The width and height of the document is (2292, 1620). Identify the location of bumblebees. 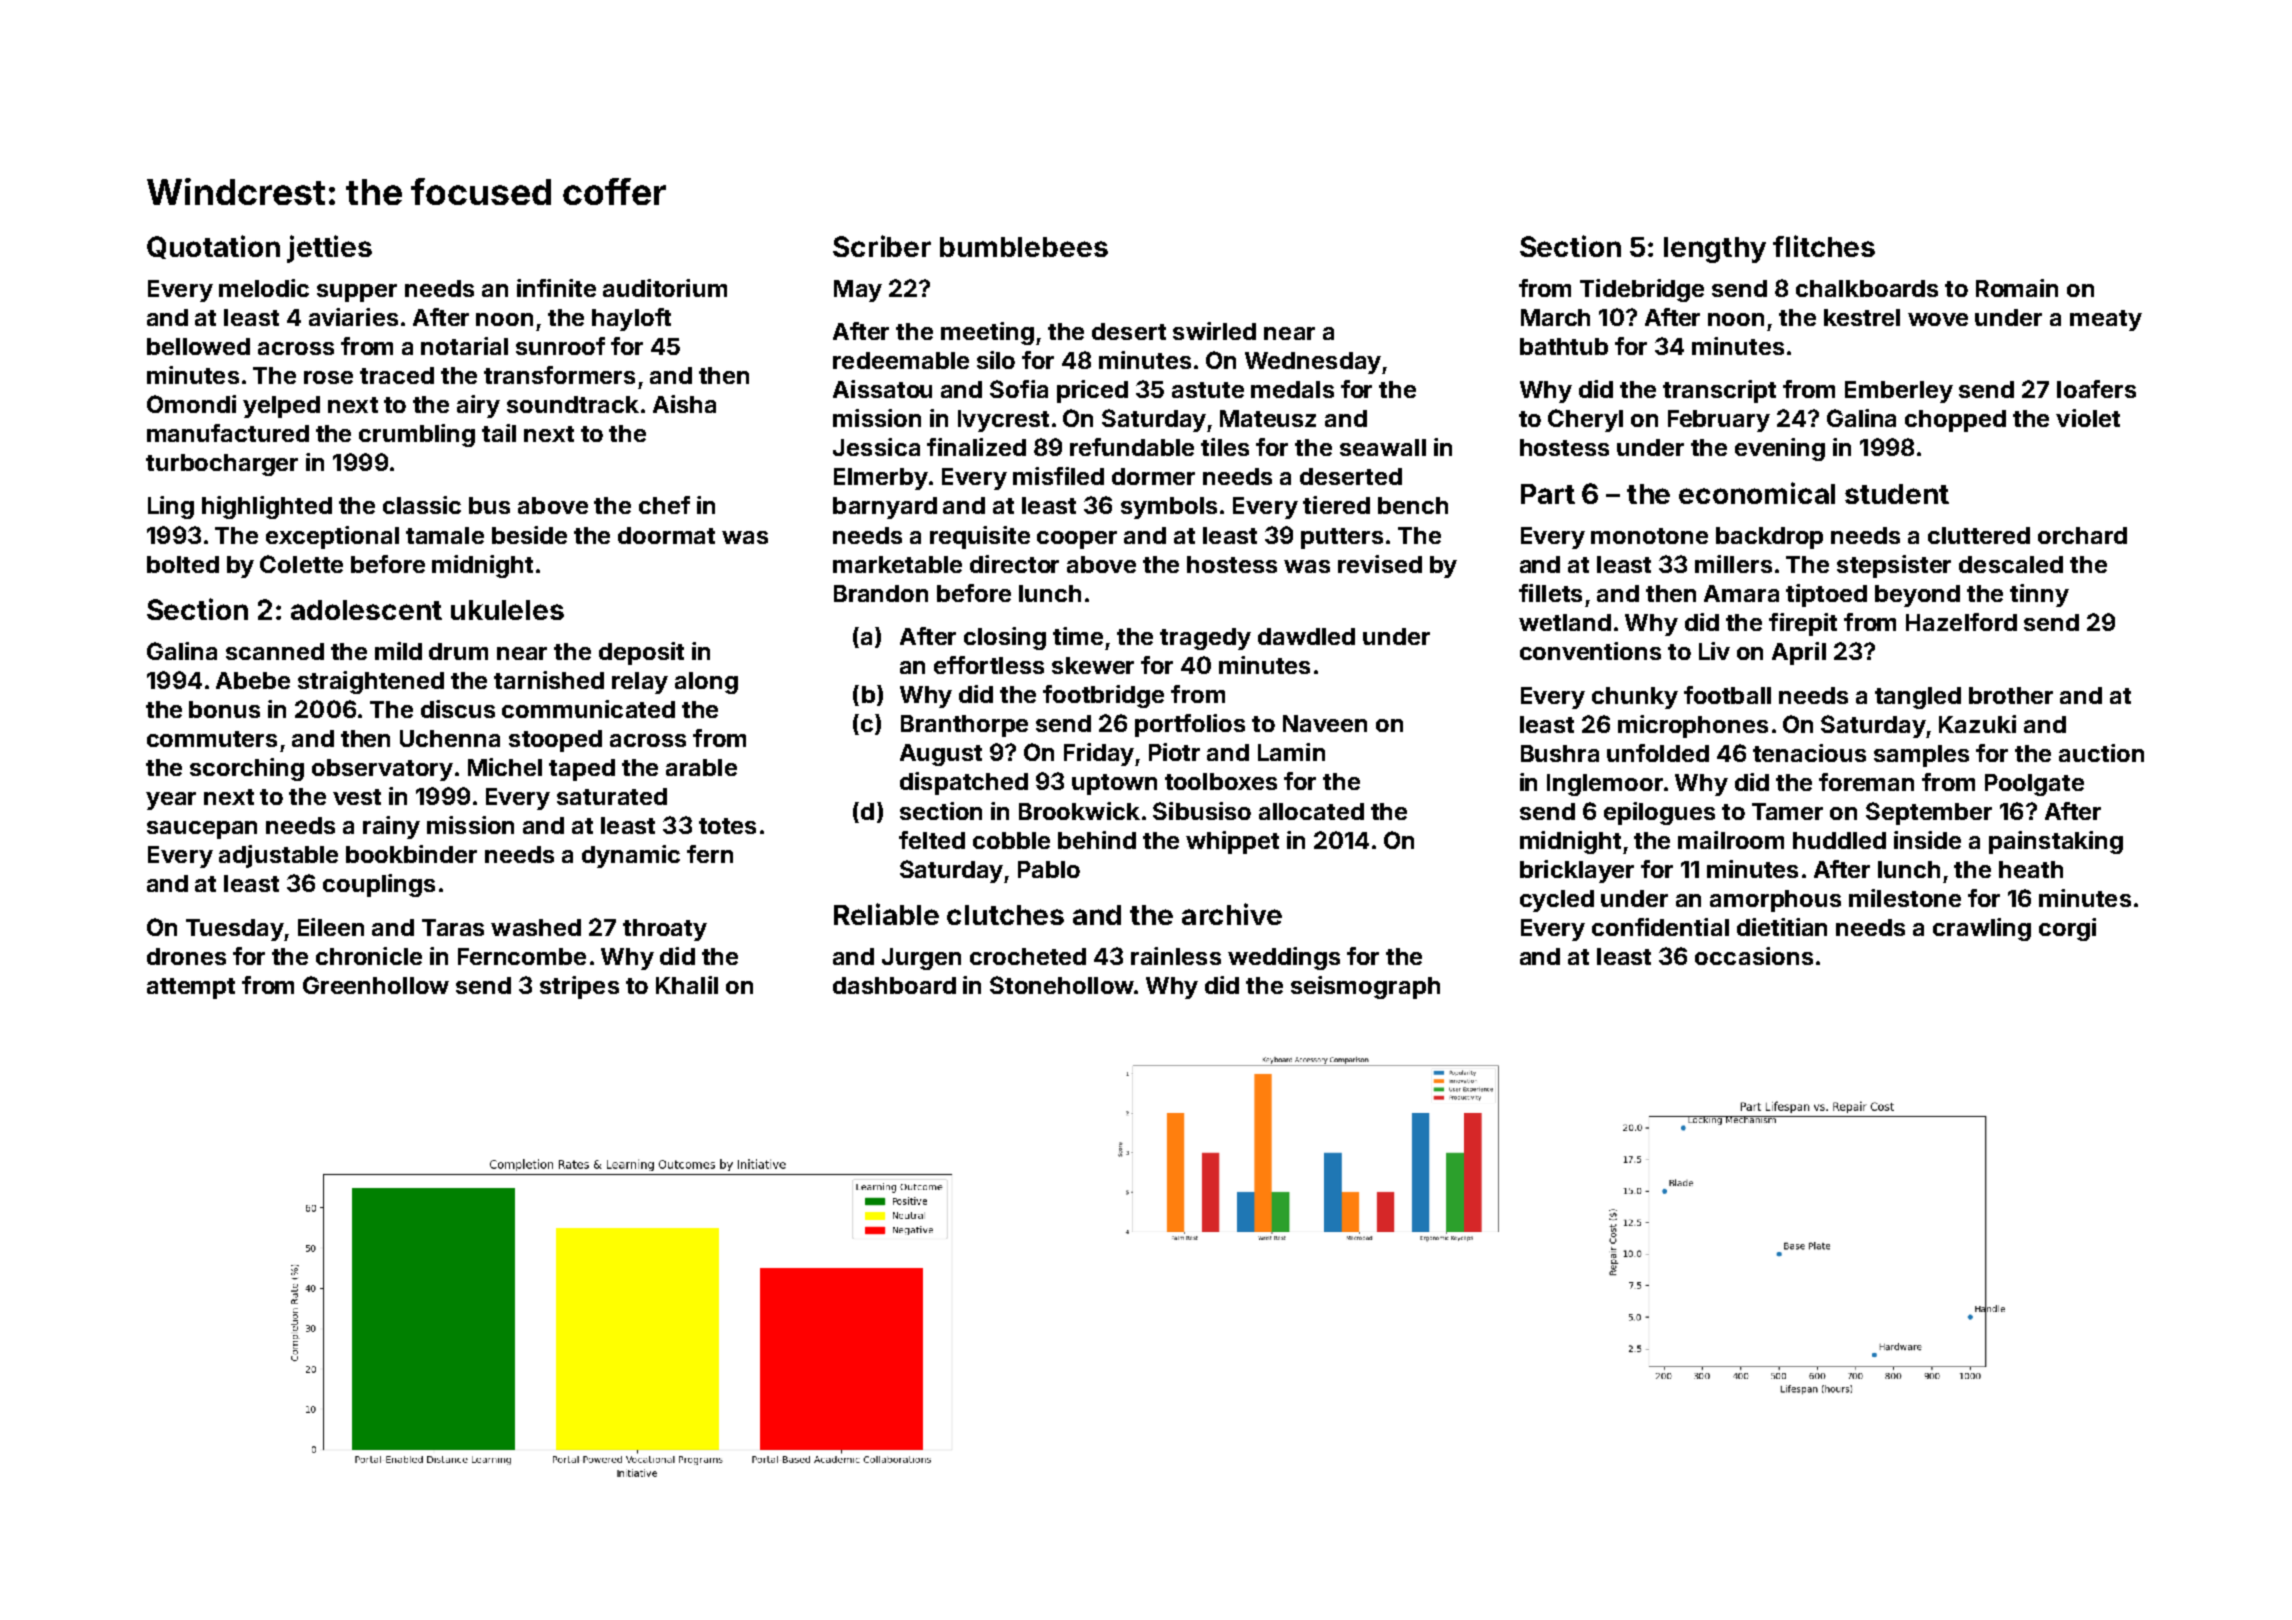
(1024, 247).
